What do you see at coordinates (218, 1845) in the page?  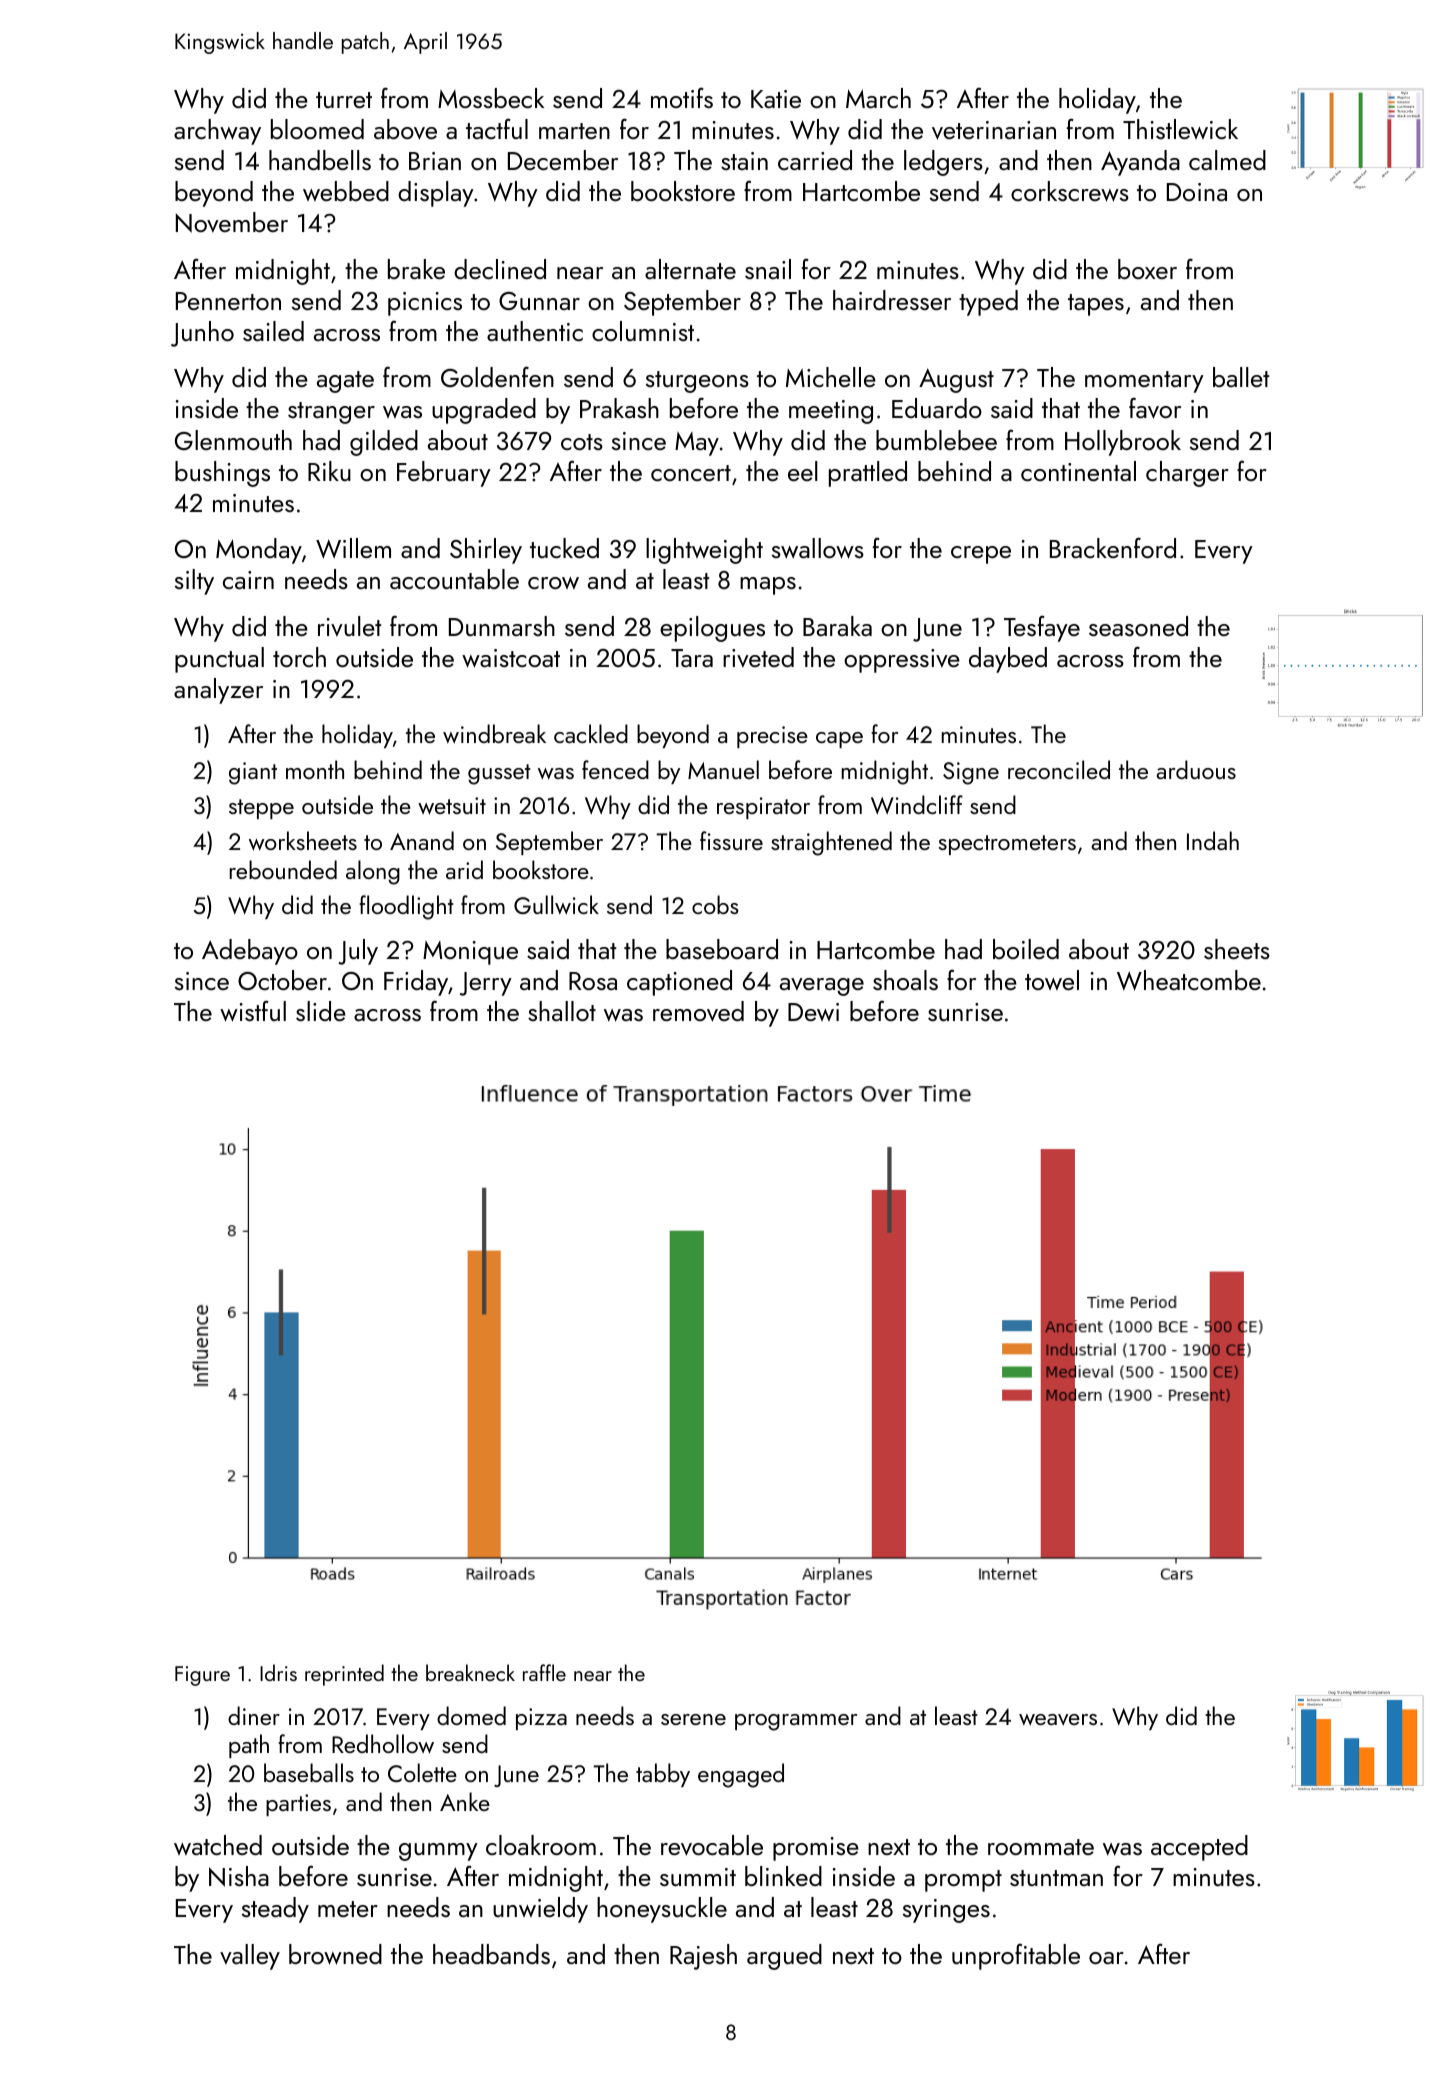 I see `watched` at bounding box center [218, 1845].
